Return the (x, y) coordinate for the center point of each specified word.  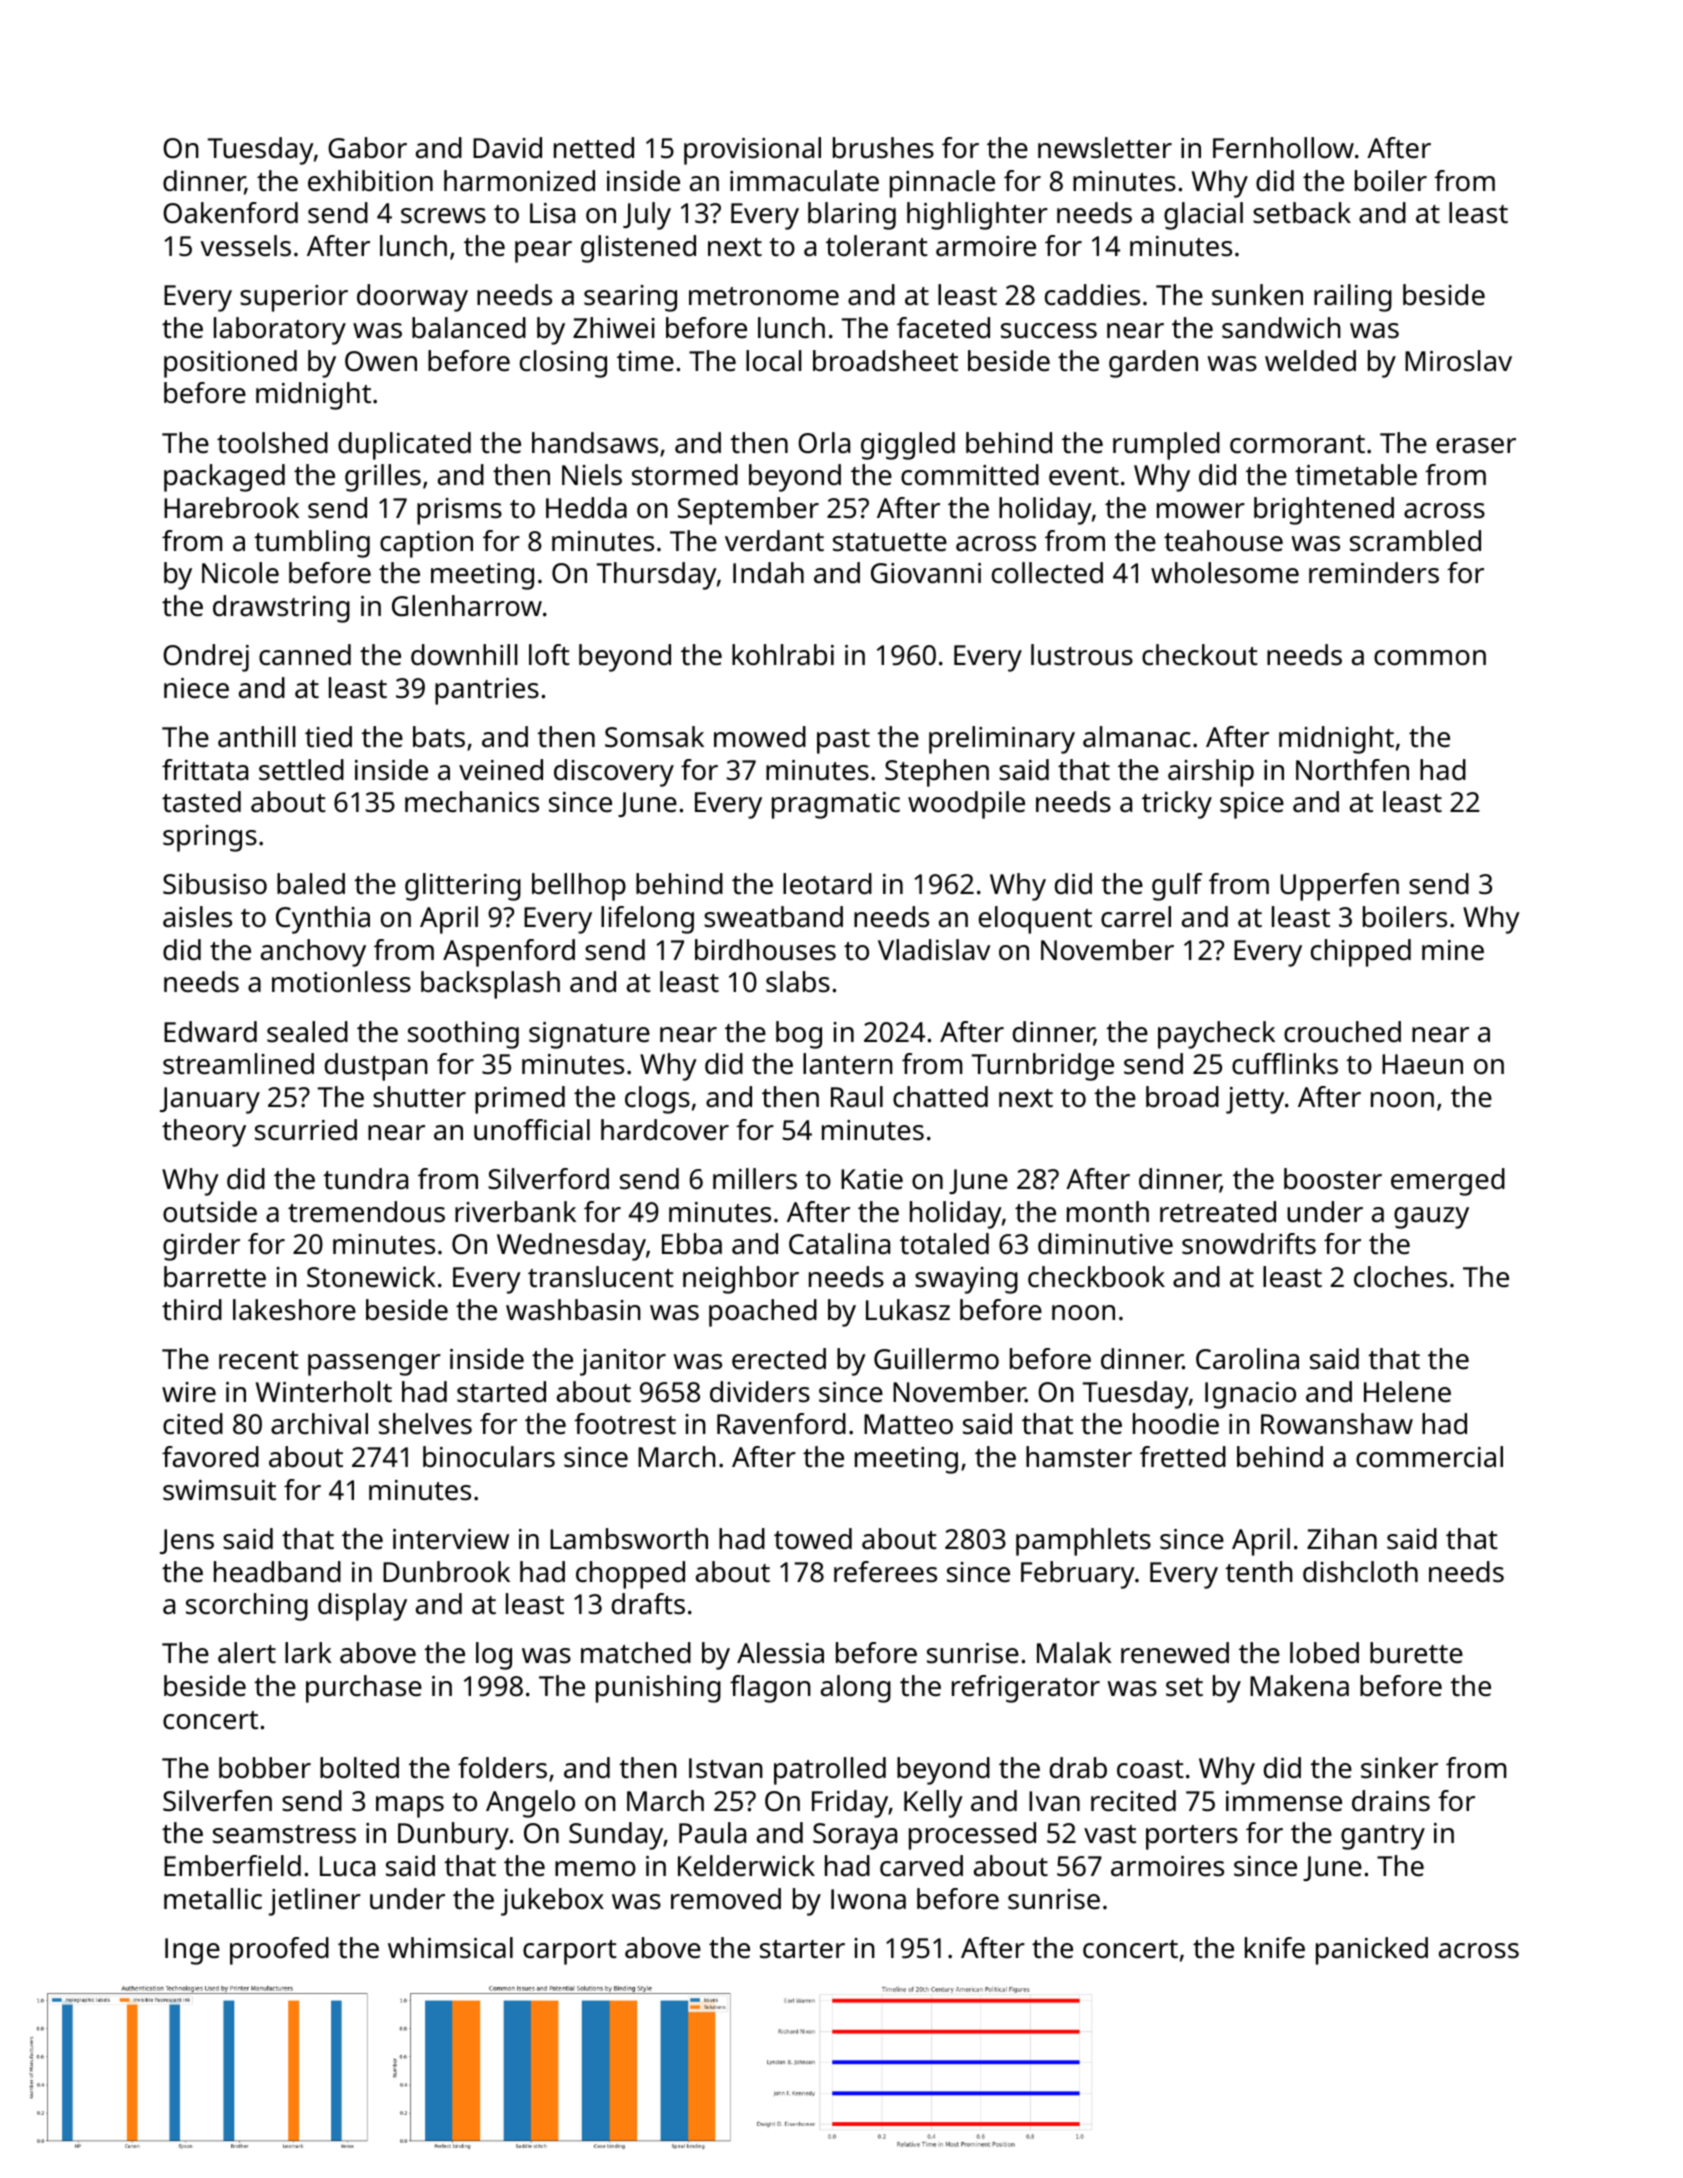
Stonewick (371, 1277)
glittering (463, 887)
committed (970, 475)
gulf (1177, 887)
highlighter (977, 216)
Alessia (780, 1653)
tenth (1259, 1572)
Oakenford (230, 213)
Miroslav (1458, 361)
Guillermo (936, 1359)
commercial (1429, 1457)
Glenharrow (467, 606)
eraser (1476, 446)
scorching (247, 1607)
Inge (192, 1951)
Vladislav (934, 950)
